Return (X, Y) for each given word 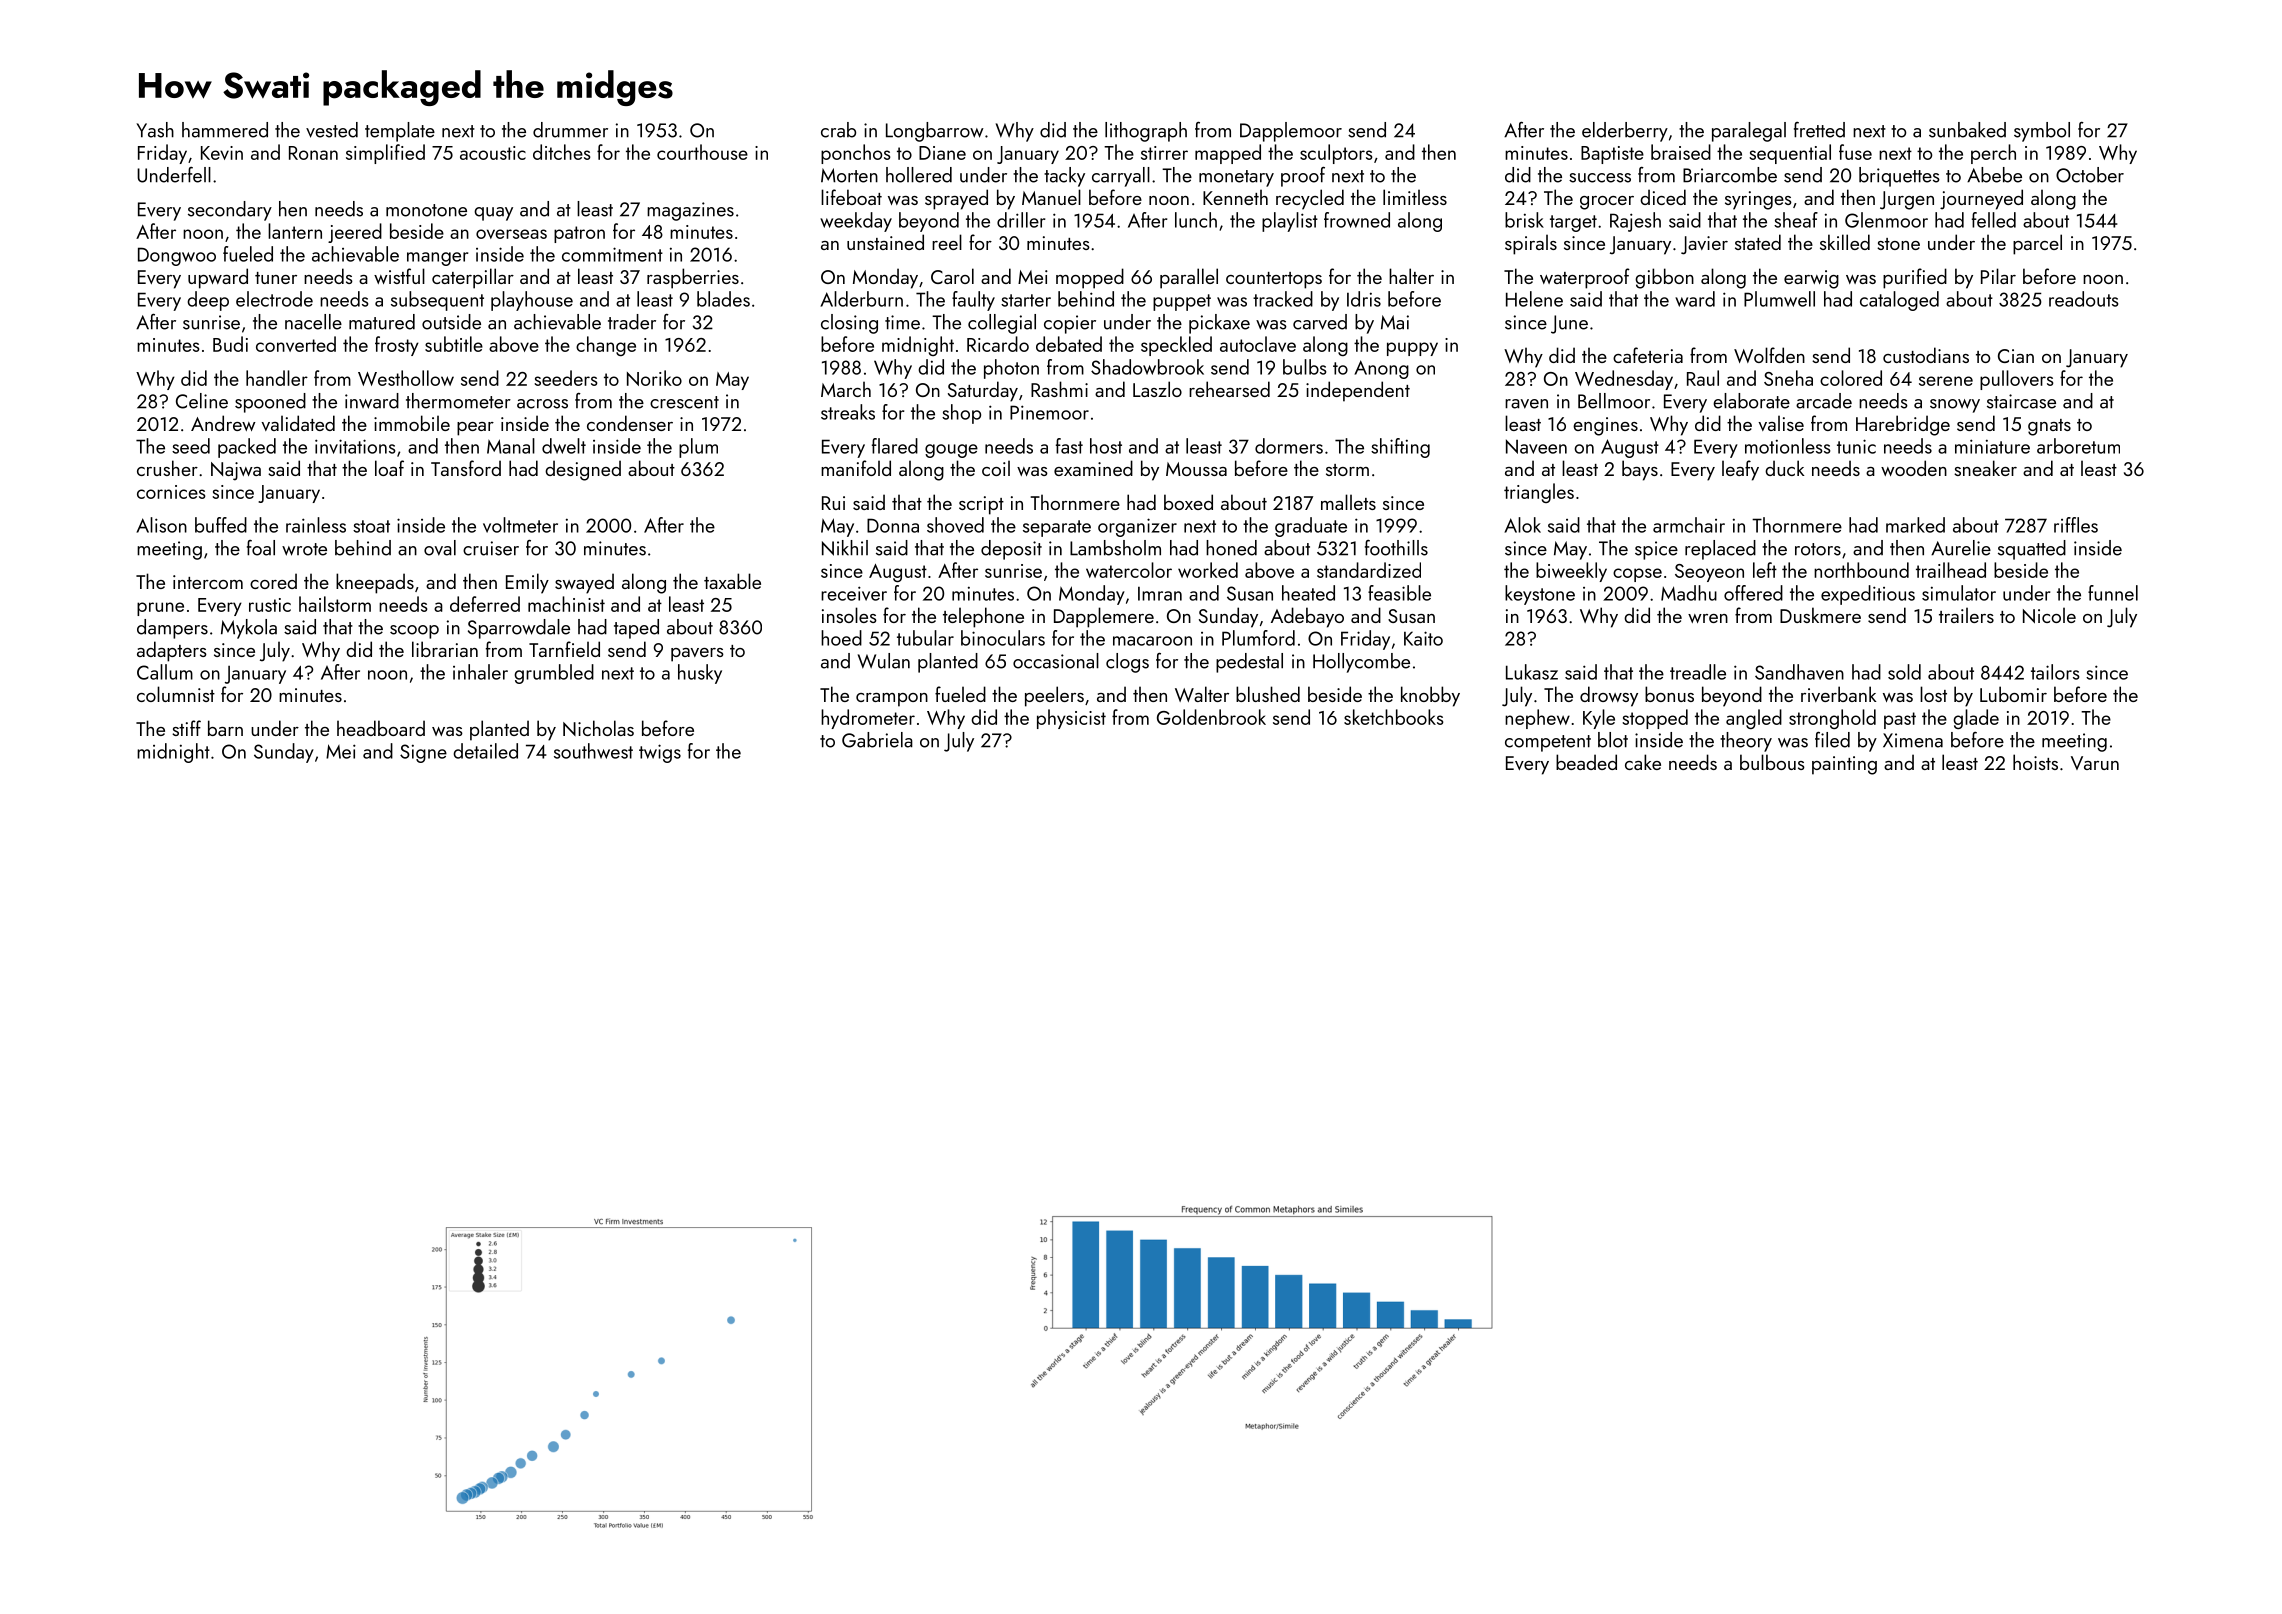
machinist (566, 604)
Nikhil (845, 548)
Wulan (884, 661)
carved (1320, 322)
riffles (2076, 525)
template (400, 132)
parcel (2037, 244)
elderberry (1625, 132)
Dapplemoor (1291, 132)
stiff (186, 728)
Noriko (654, 378)
